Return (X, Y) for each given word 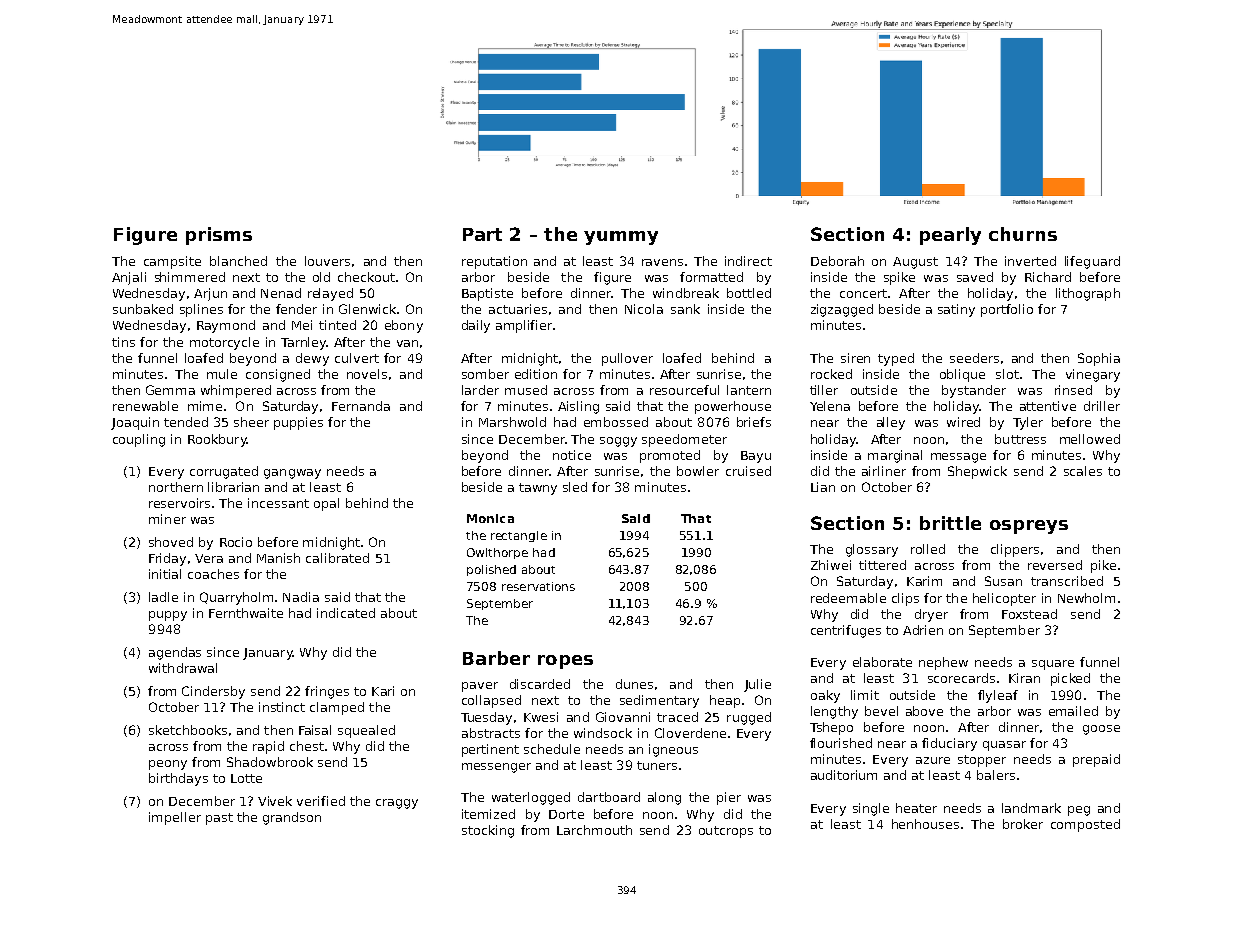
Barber (496, 658)
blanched (238, 261)
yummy (621, 238)
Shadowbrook (270, 762)
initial (165, 574)
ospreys (1029, 527)
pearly (950, 236)
